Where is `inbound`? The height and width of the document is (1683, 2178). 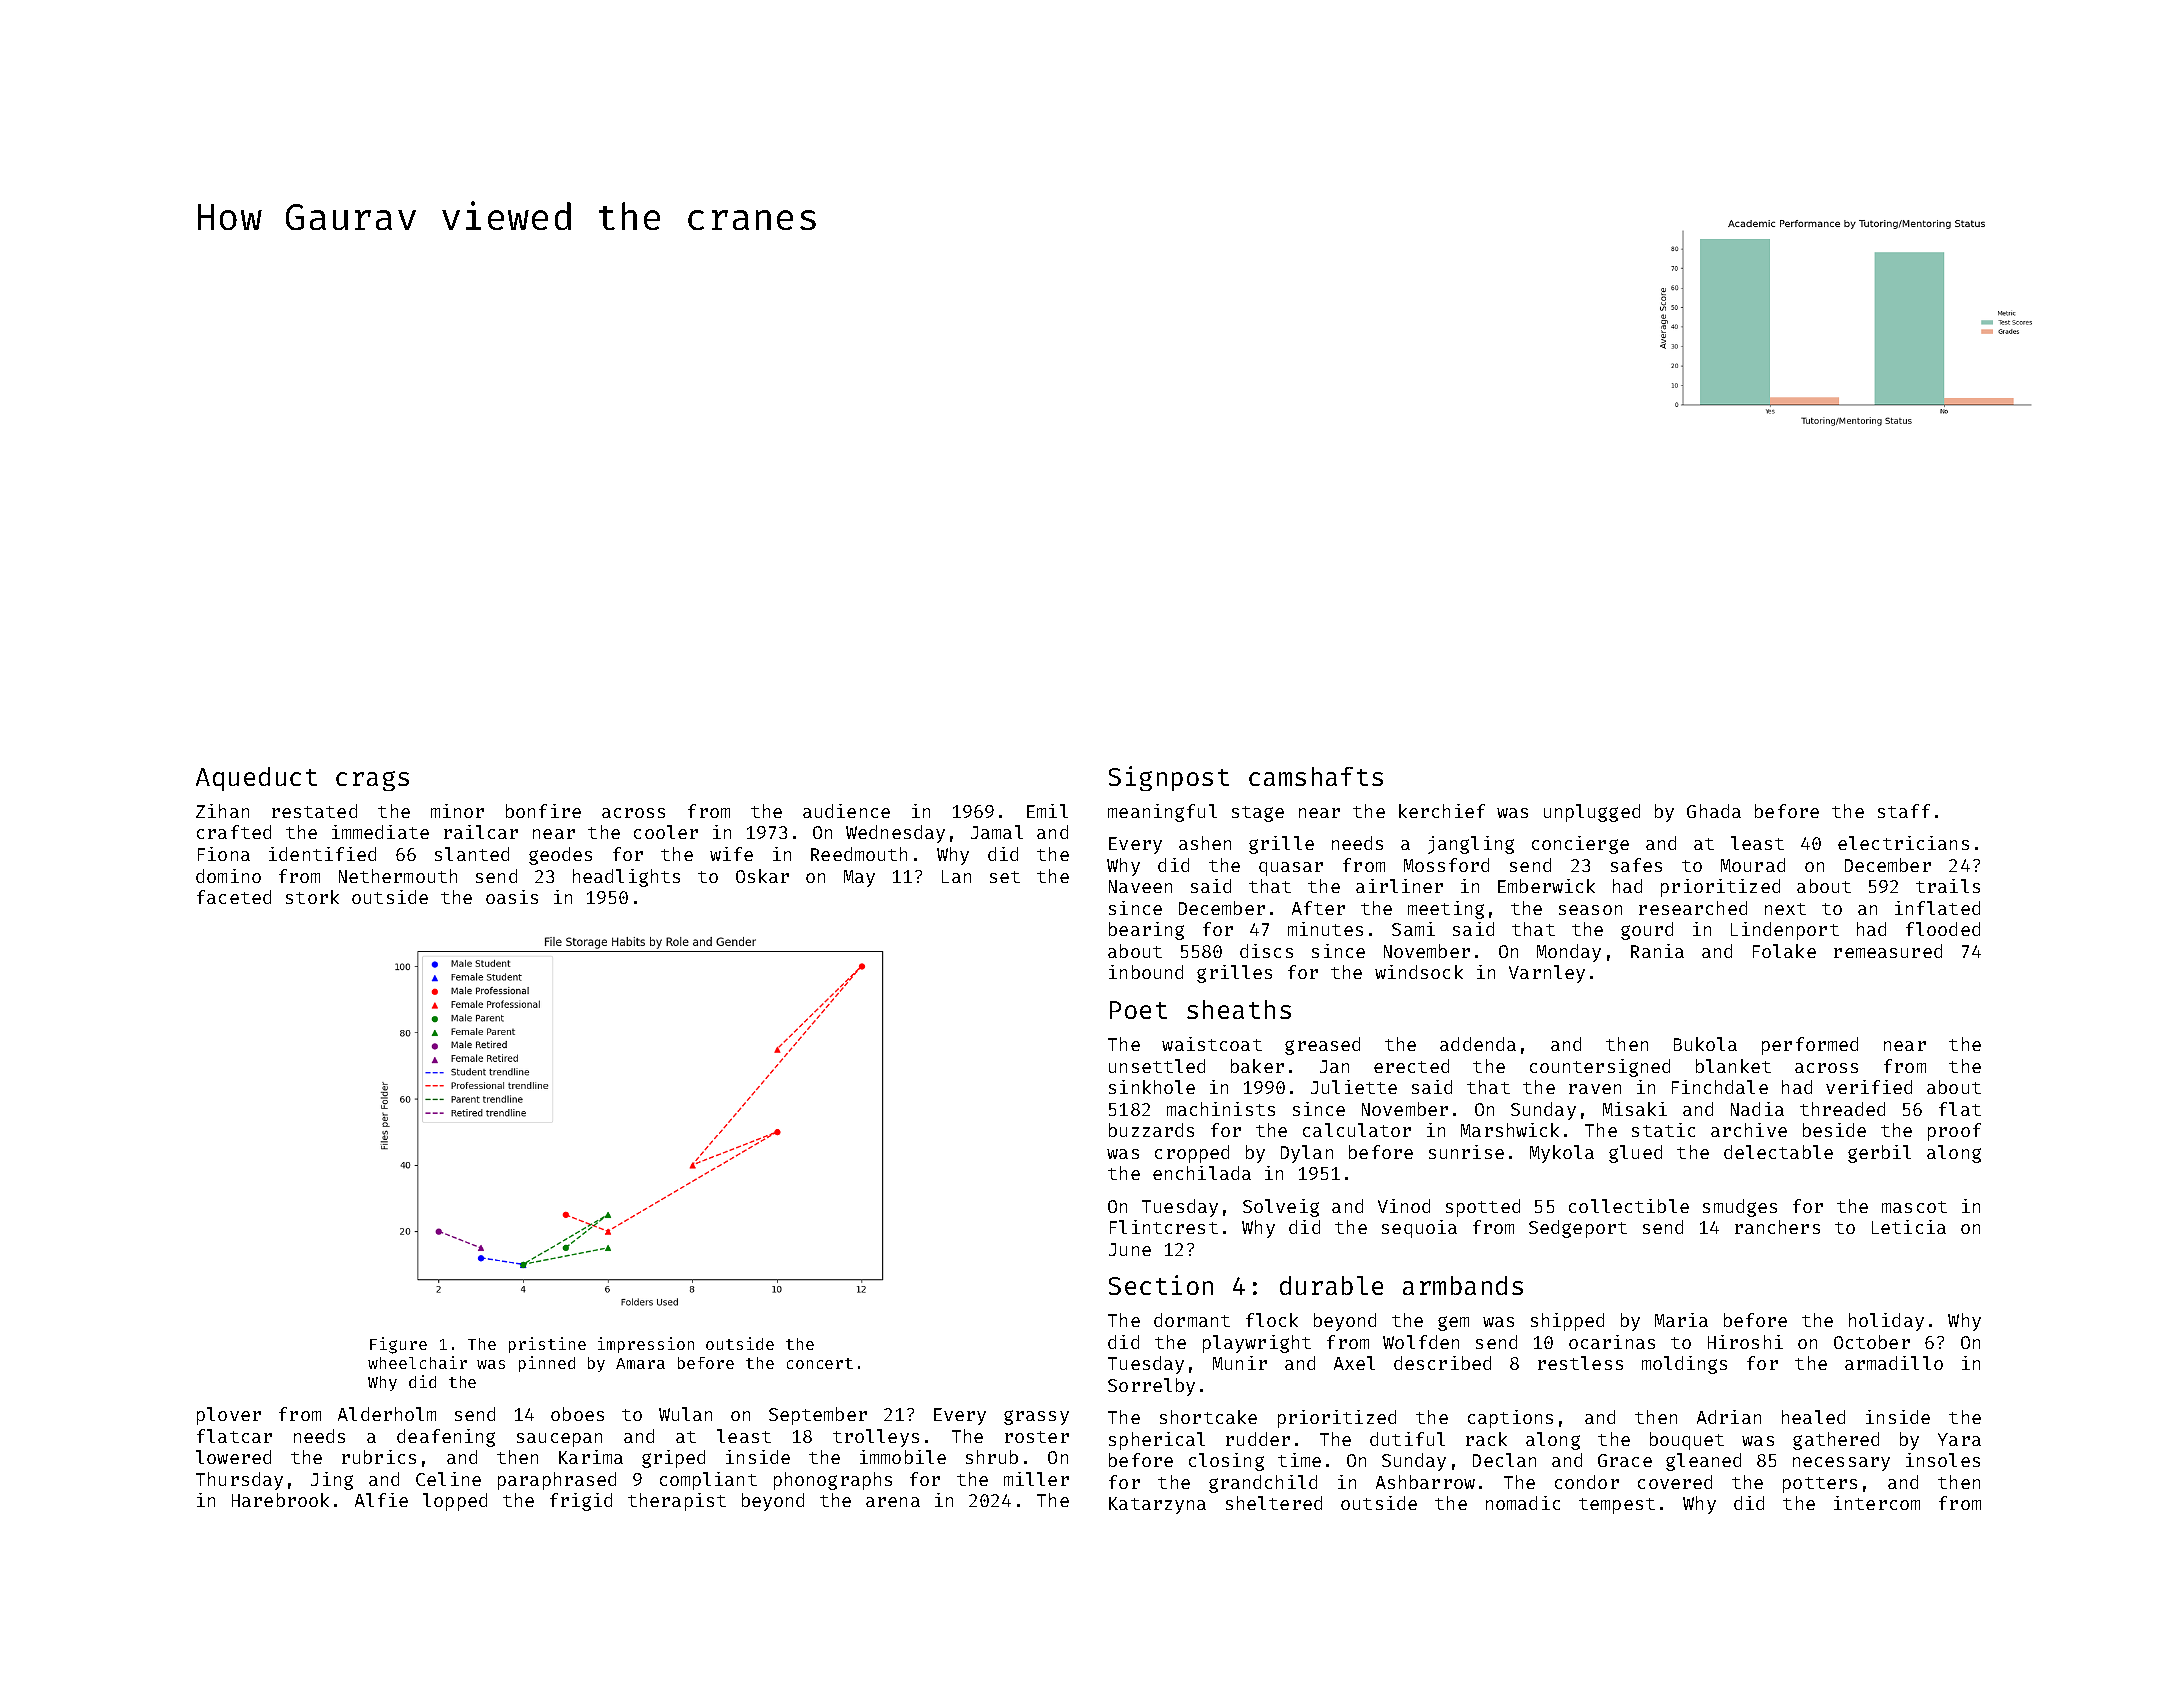
inbound is located at coordinates (1146, 972).
